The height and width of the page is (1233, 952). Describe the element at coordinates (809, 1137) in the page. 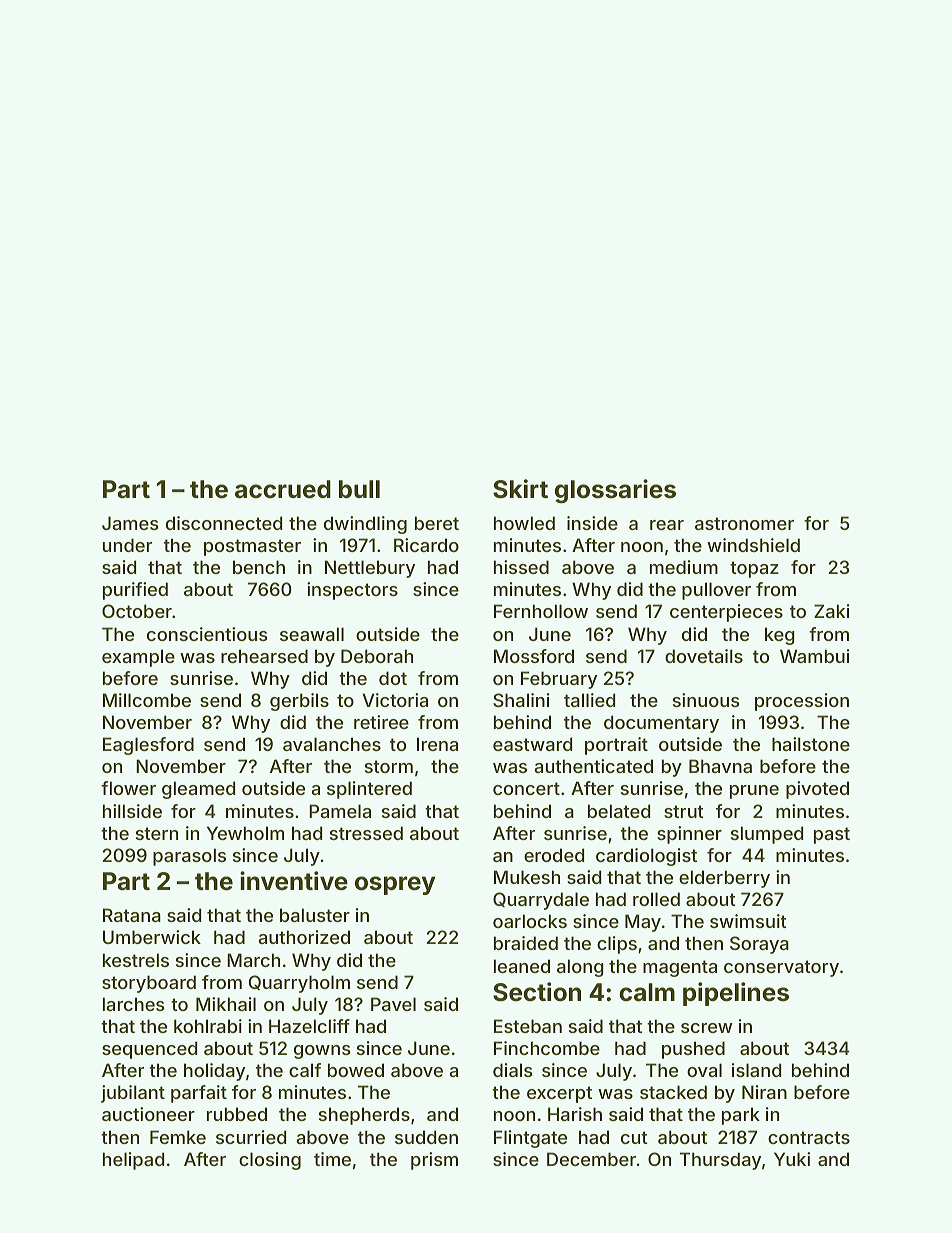

I see `contracts` at that location.
